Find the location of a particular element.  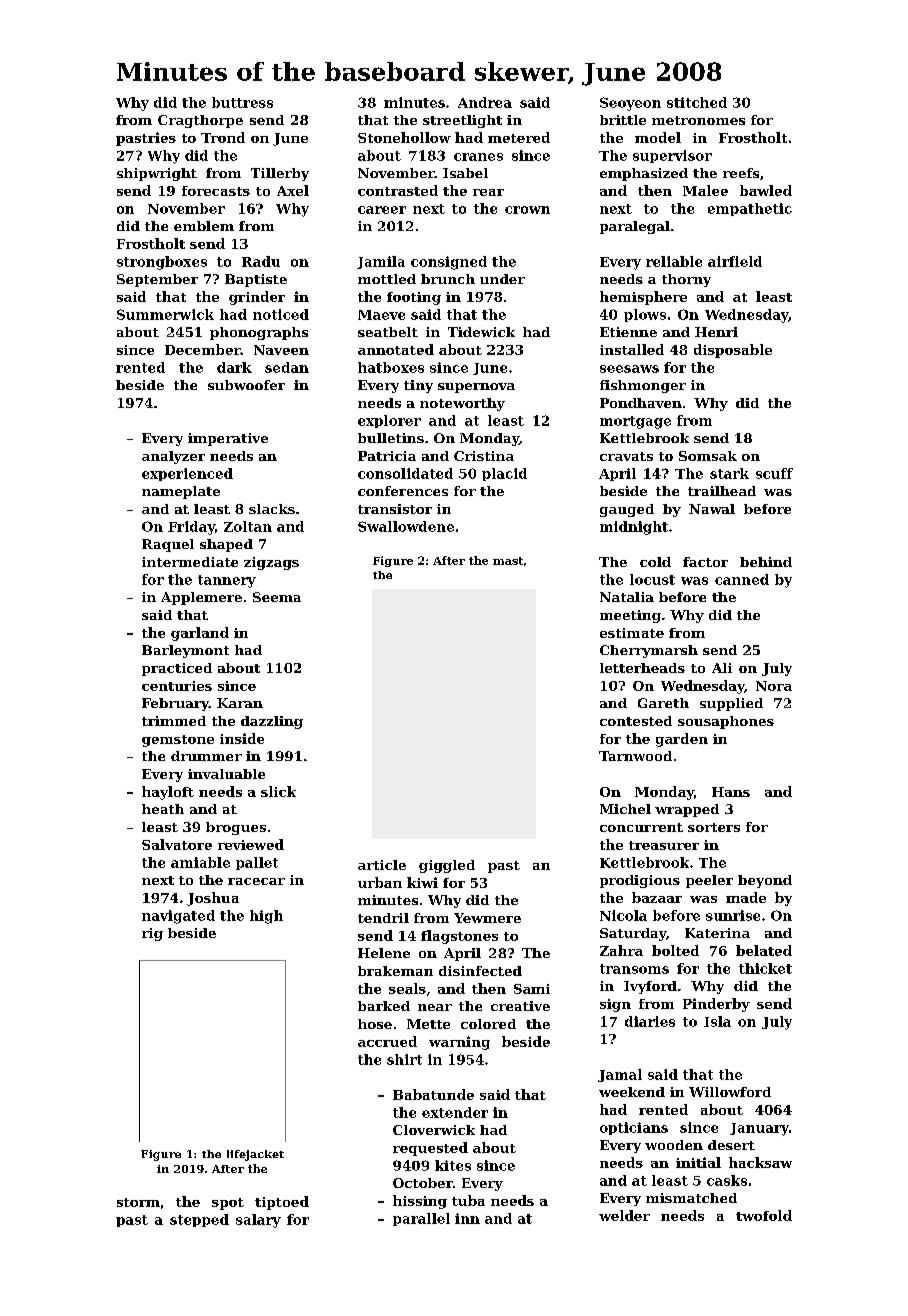

Isabel is located at coordinates (465, 173).
